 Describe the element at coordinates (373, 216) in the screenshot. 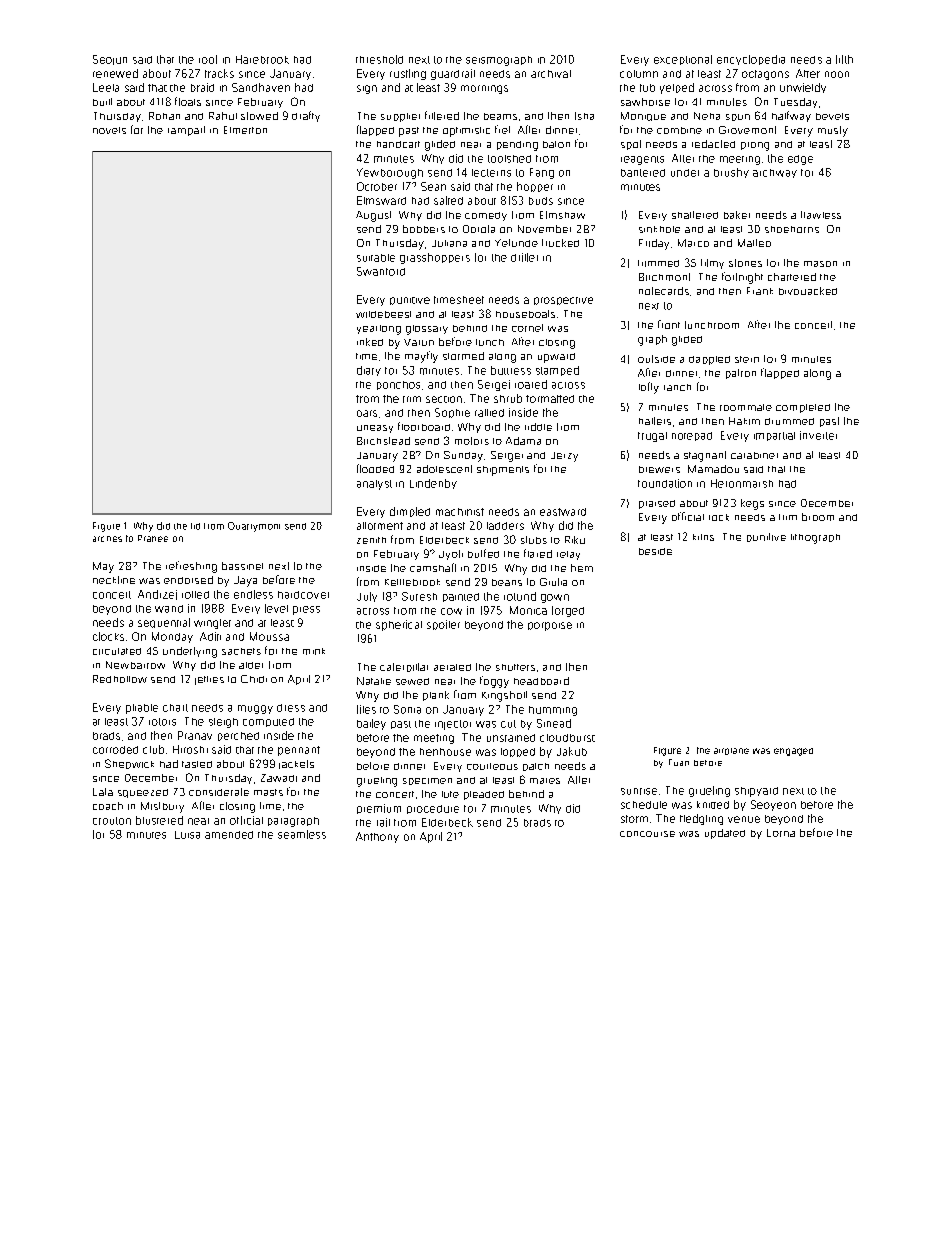

I see `August` at that location.
